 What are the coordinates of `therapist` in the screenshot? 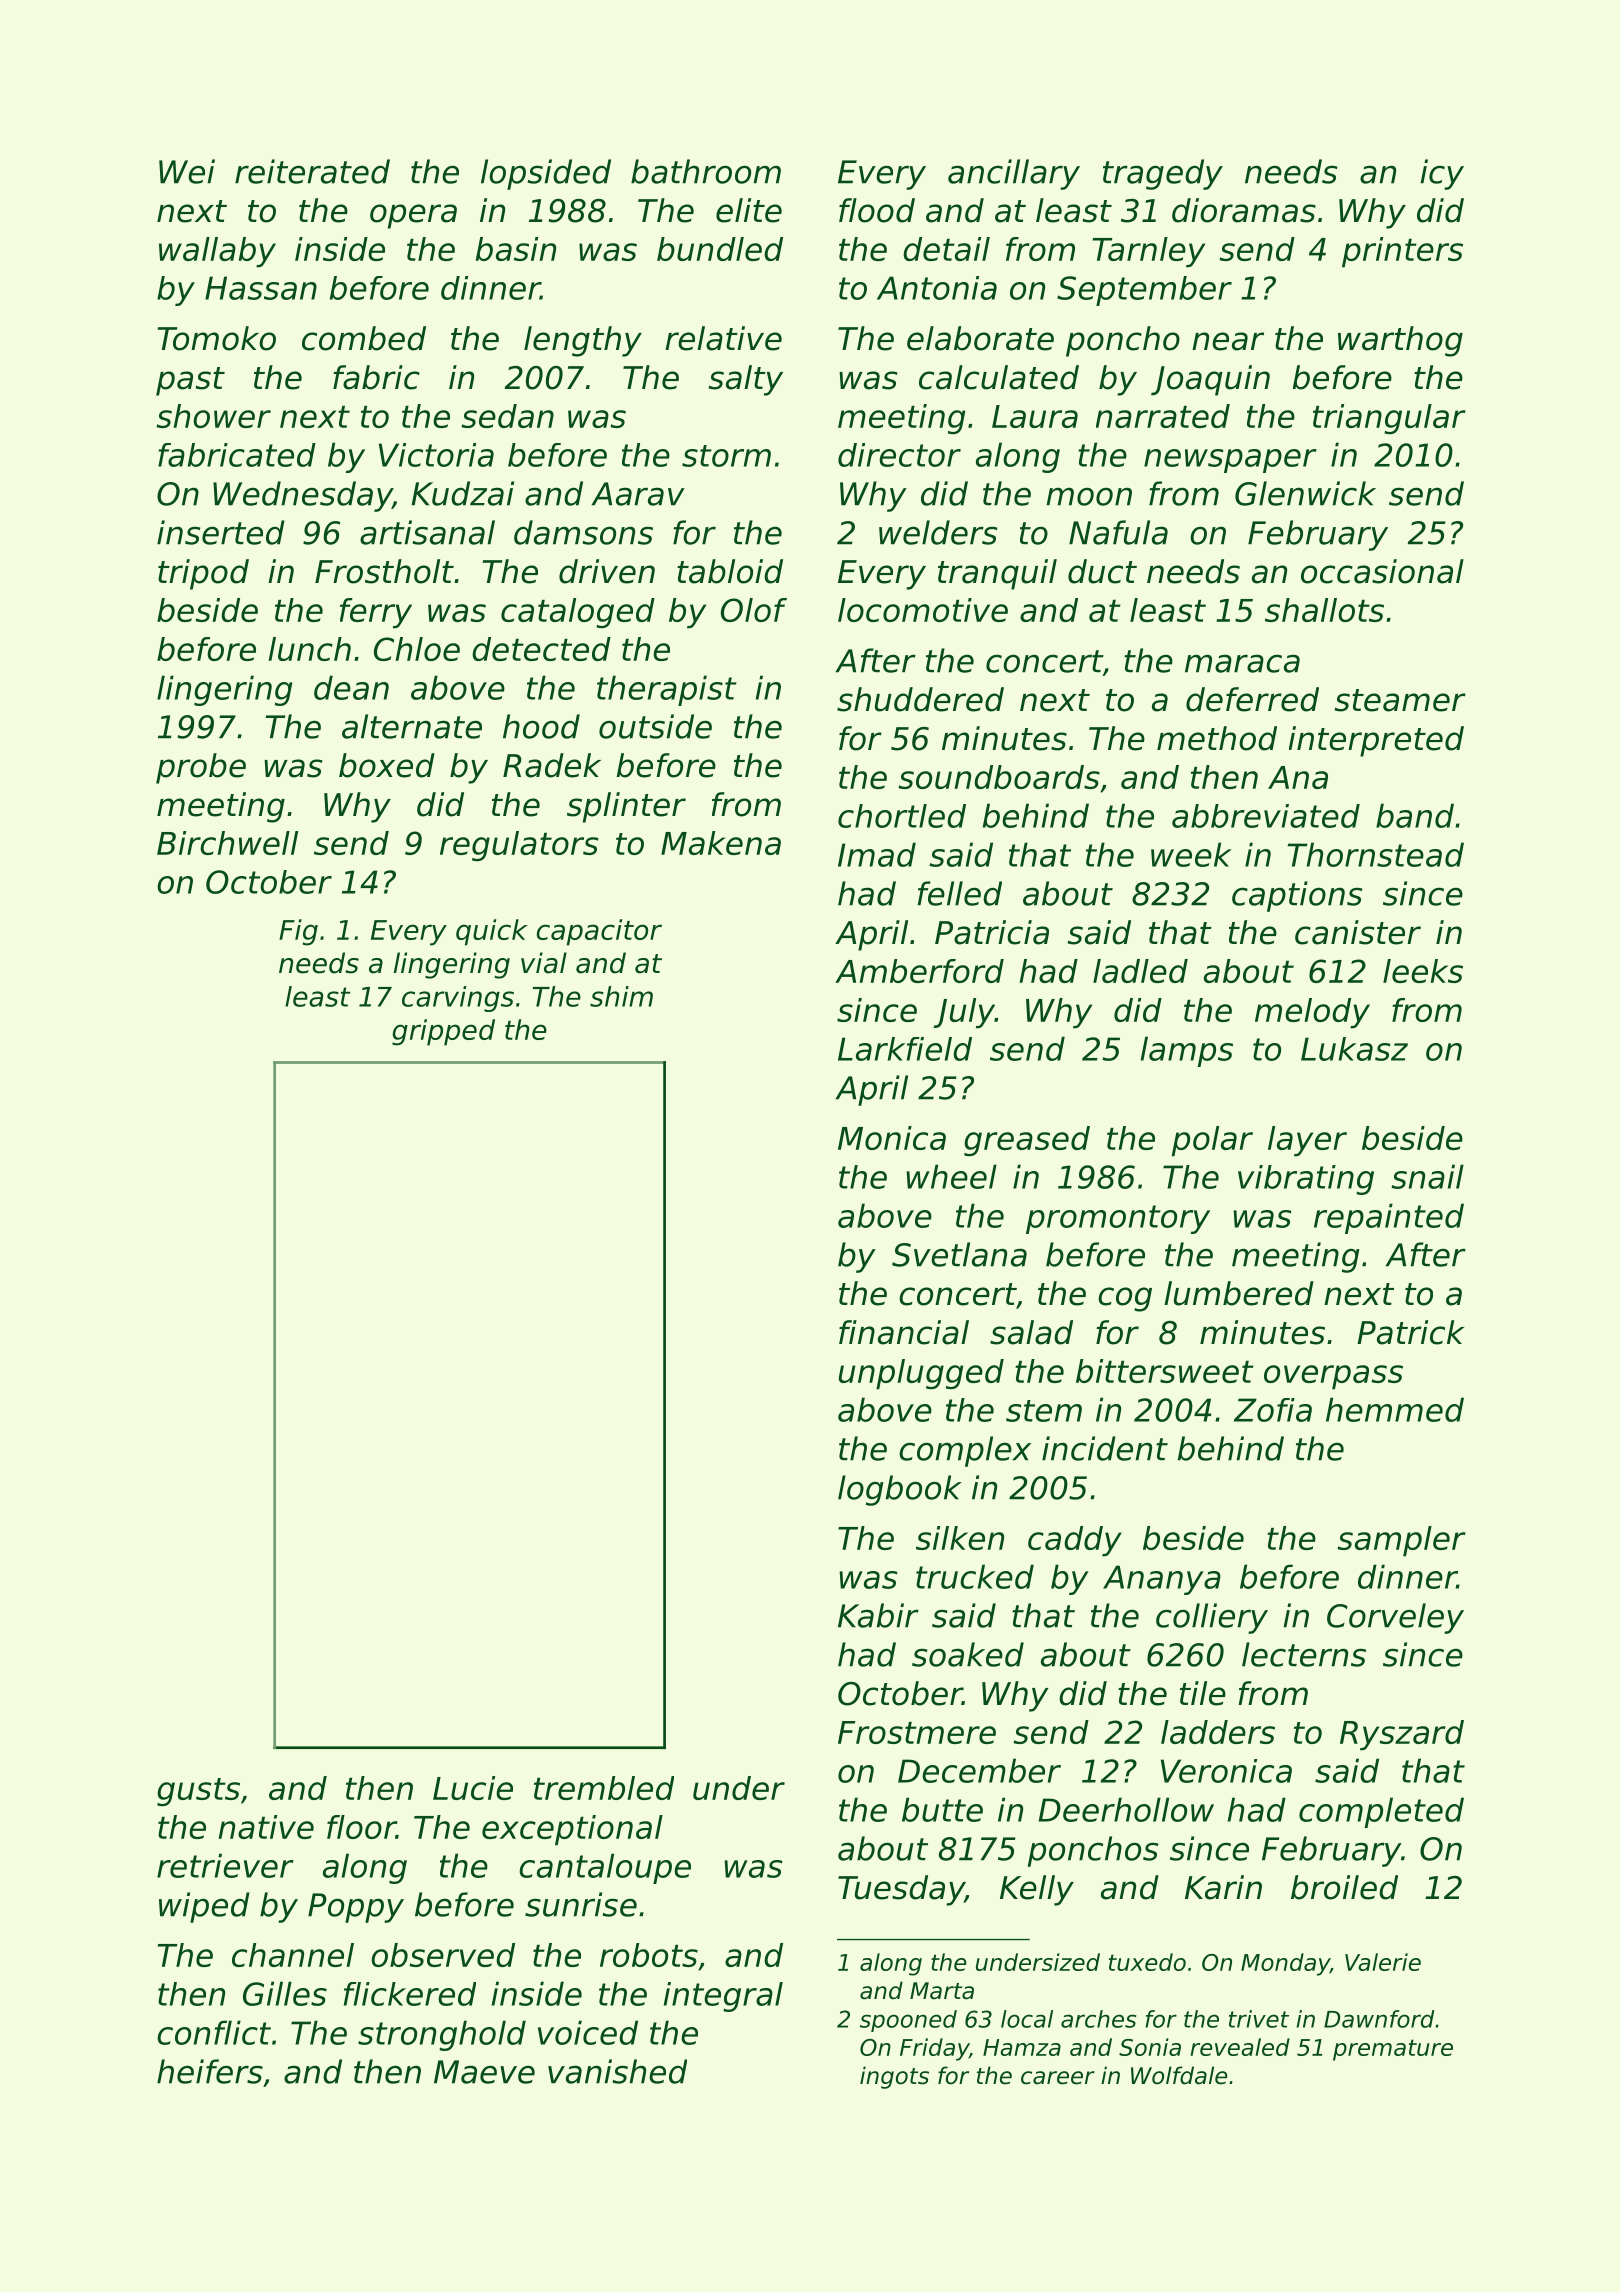 It's located at (667, 690).
